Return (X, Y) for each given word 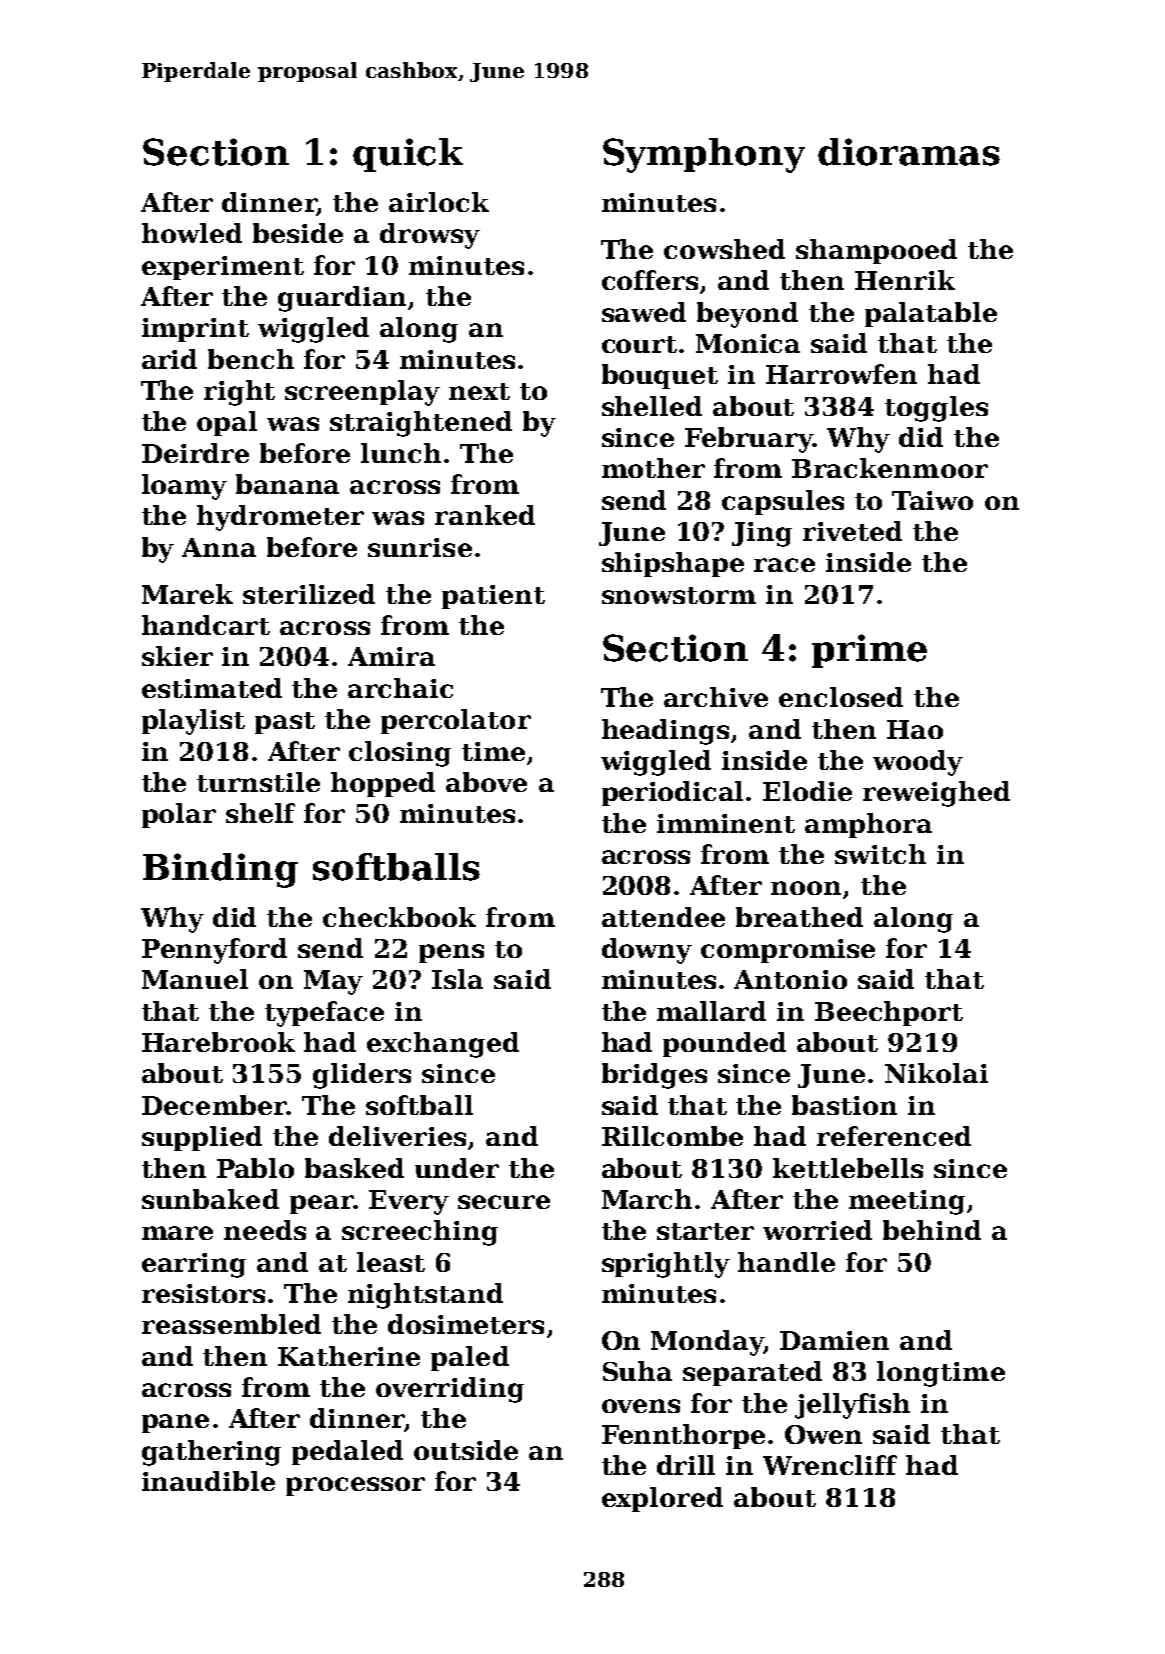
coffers (650, 280)
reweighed (936, 794)
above (486, 782)
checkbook (399, 917)
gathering (211, 1453)
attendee (663, 917)
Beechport (889, 1013)
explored (662, 1499)
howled (192, 233)
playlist (193, 722)
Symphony (704, 155)
